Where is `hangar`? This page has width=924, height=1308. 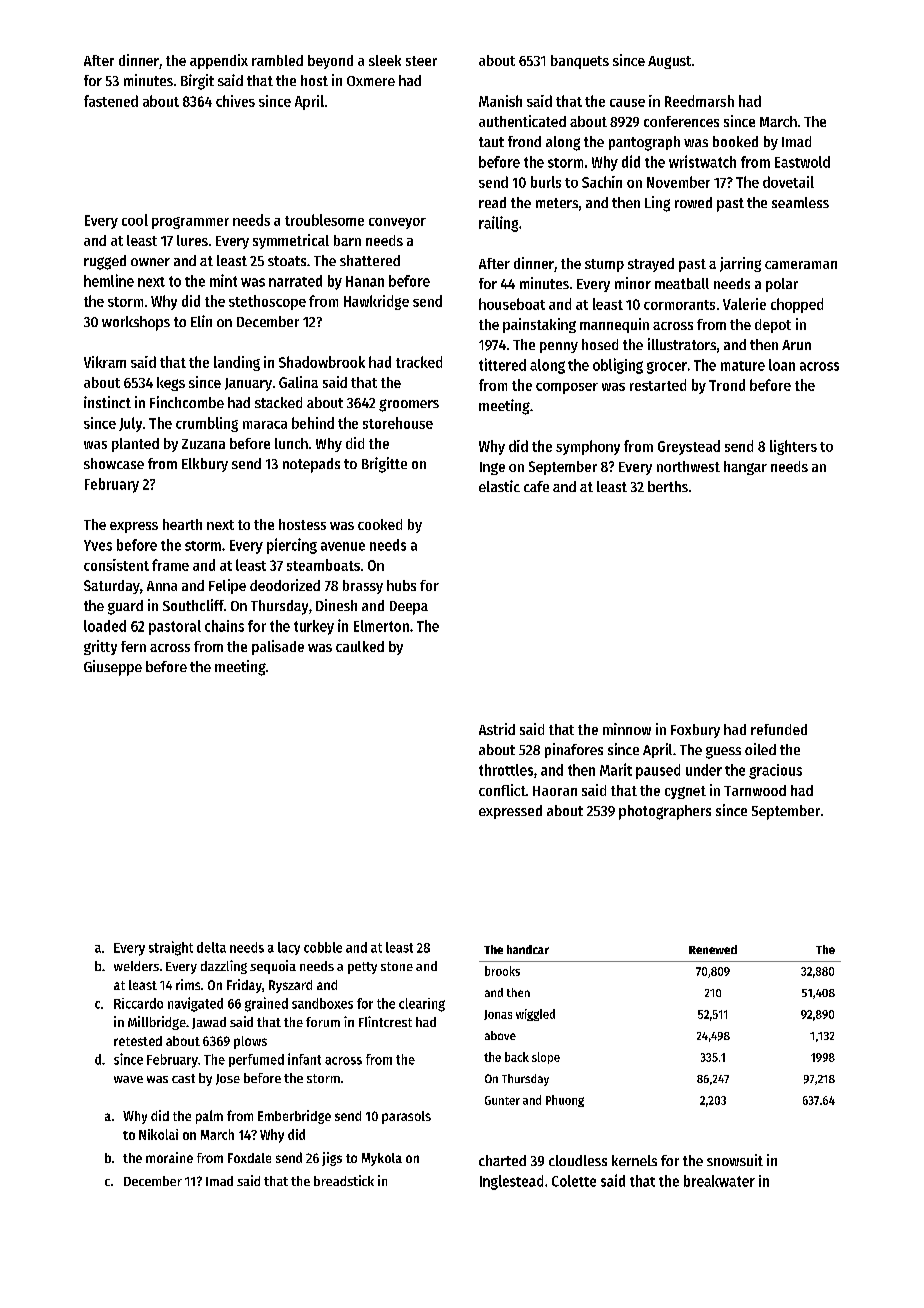
hangar is located at coordinates (745, 468).
